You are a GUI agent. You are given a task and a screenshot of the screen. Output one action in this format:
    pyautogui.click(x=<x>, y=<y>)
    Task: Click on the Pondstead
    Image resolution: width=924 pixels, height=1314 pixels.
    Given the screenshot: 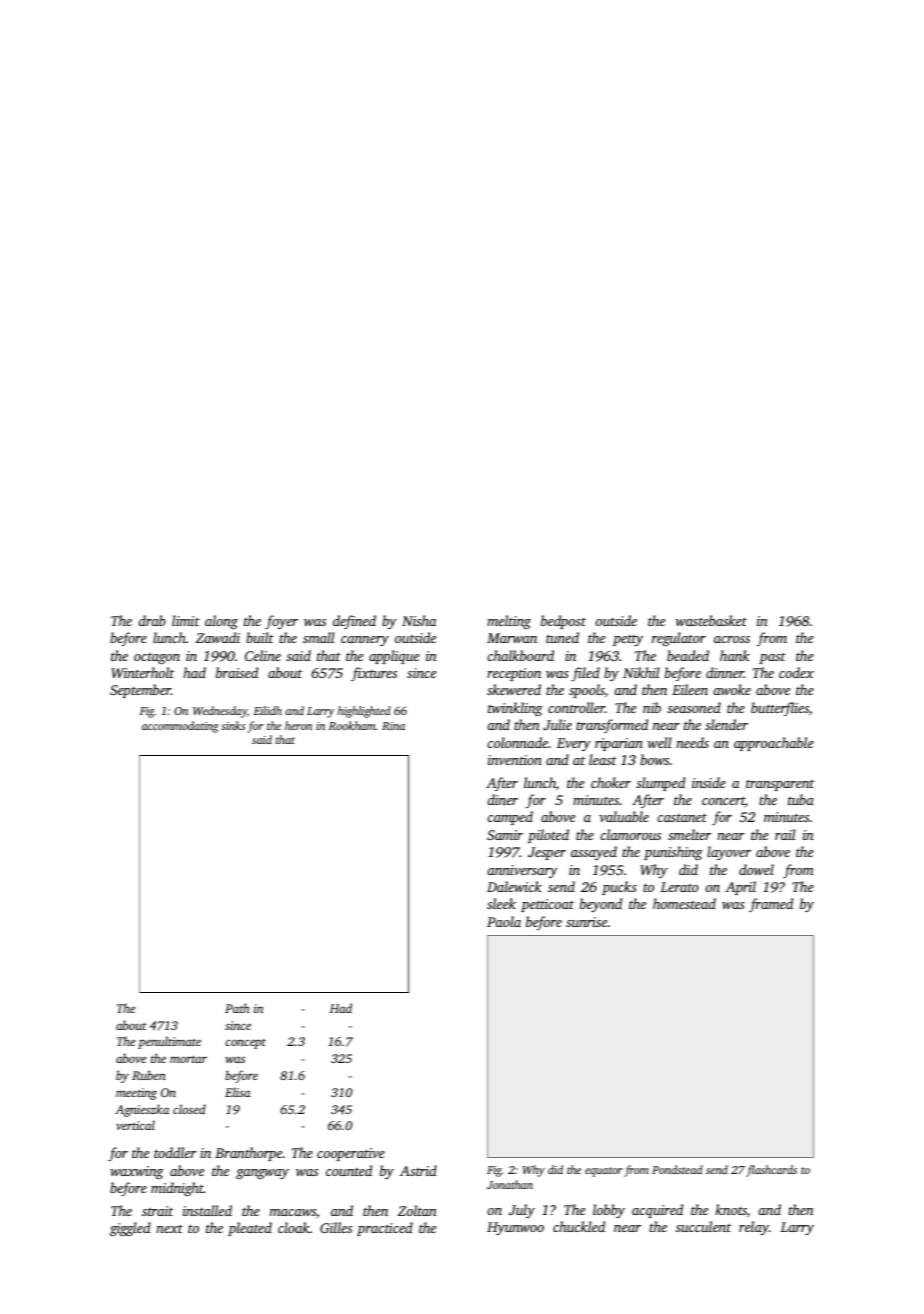 What is the action you would take?
    pyautogui.click(x=677, y=1169)
